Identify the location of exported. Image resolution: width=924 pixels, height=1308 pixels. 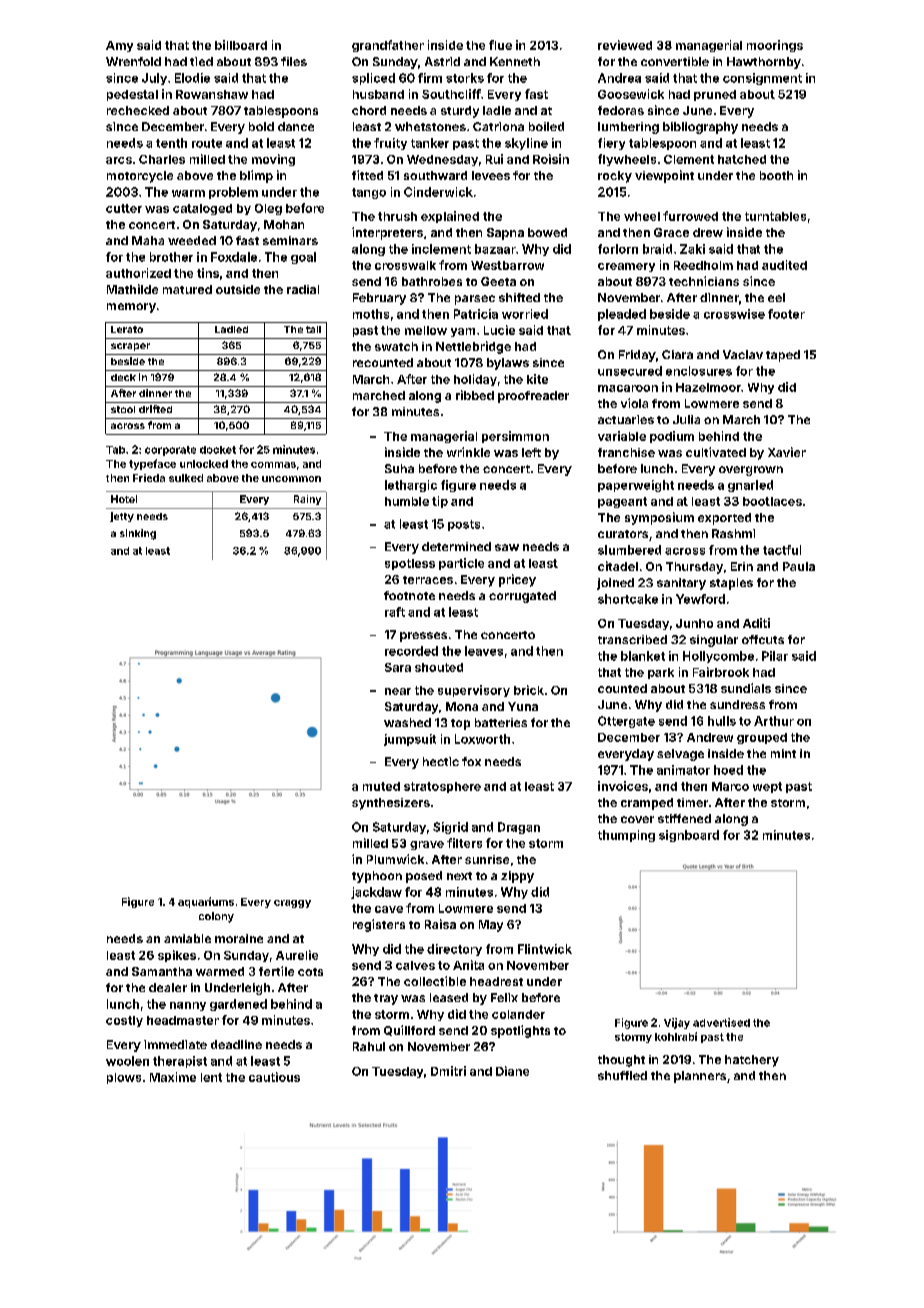
(724, 519).
